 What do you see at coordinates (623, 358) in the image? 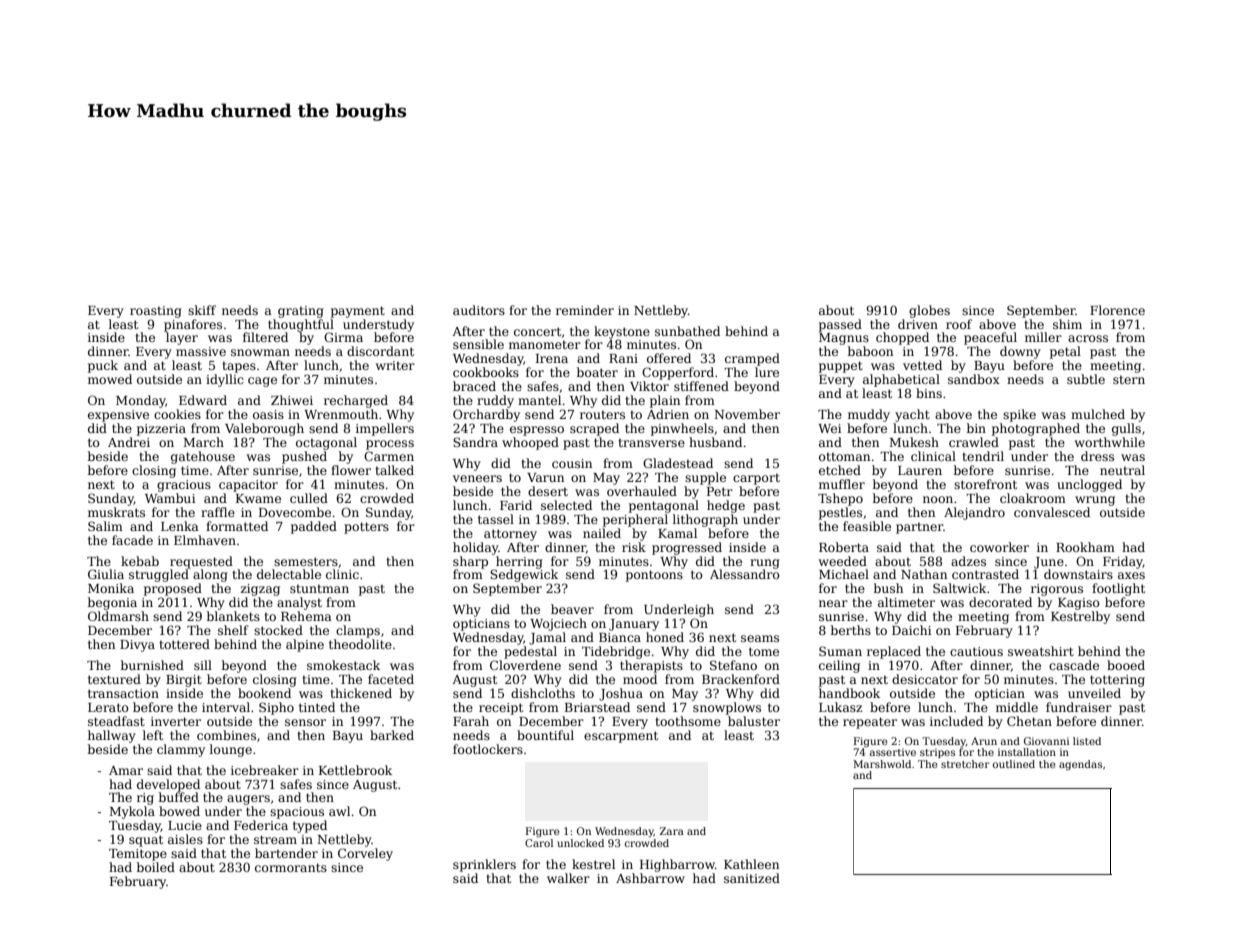
I see `Rani` at bounding box center [623, 358].
